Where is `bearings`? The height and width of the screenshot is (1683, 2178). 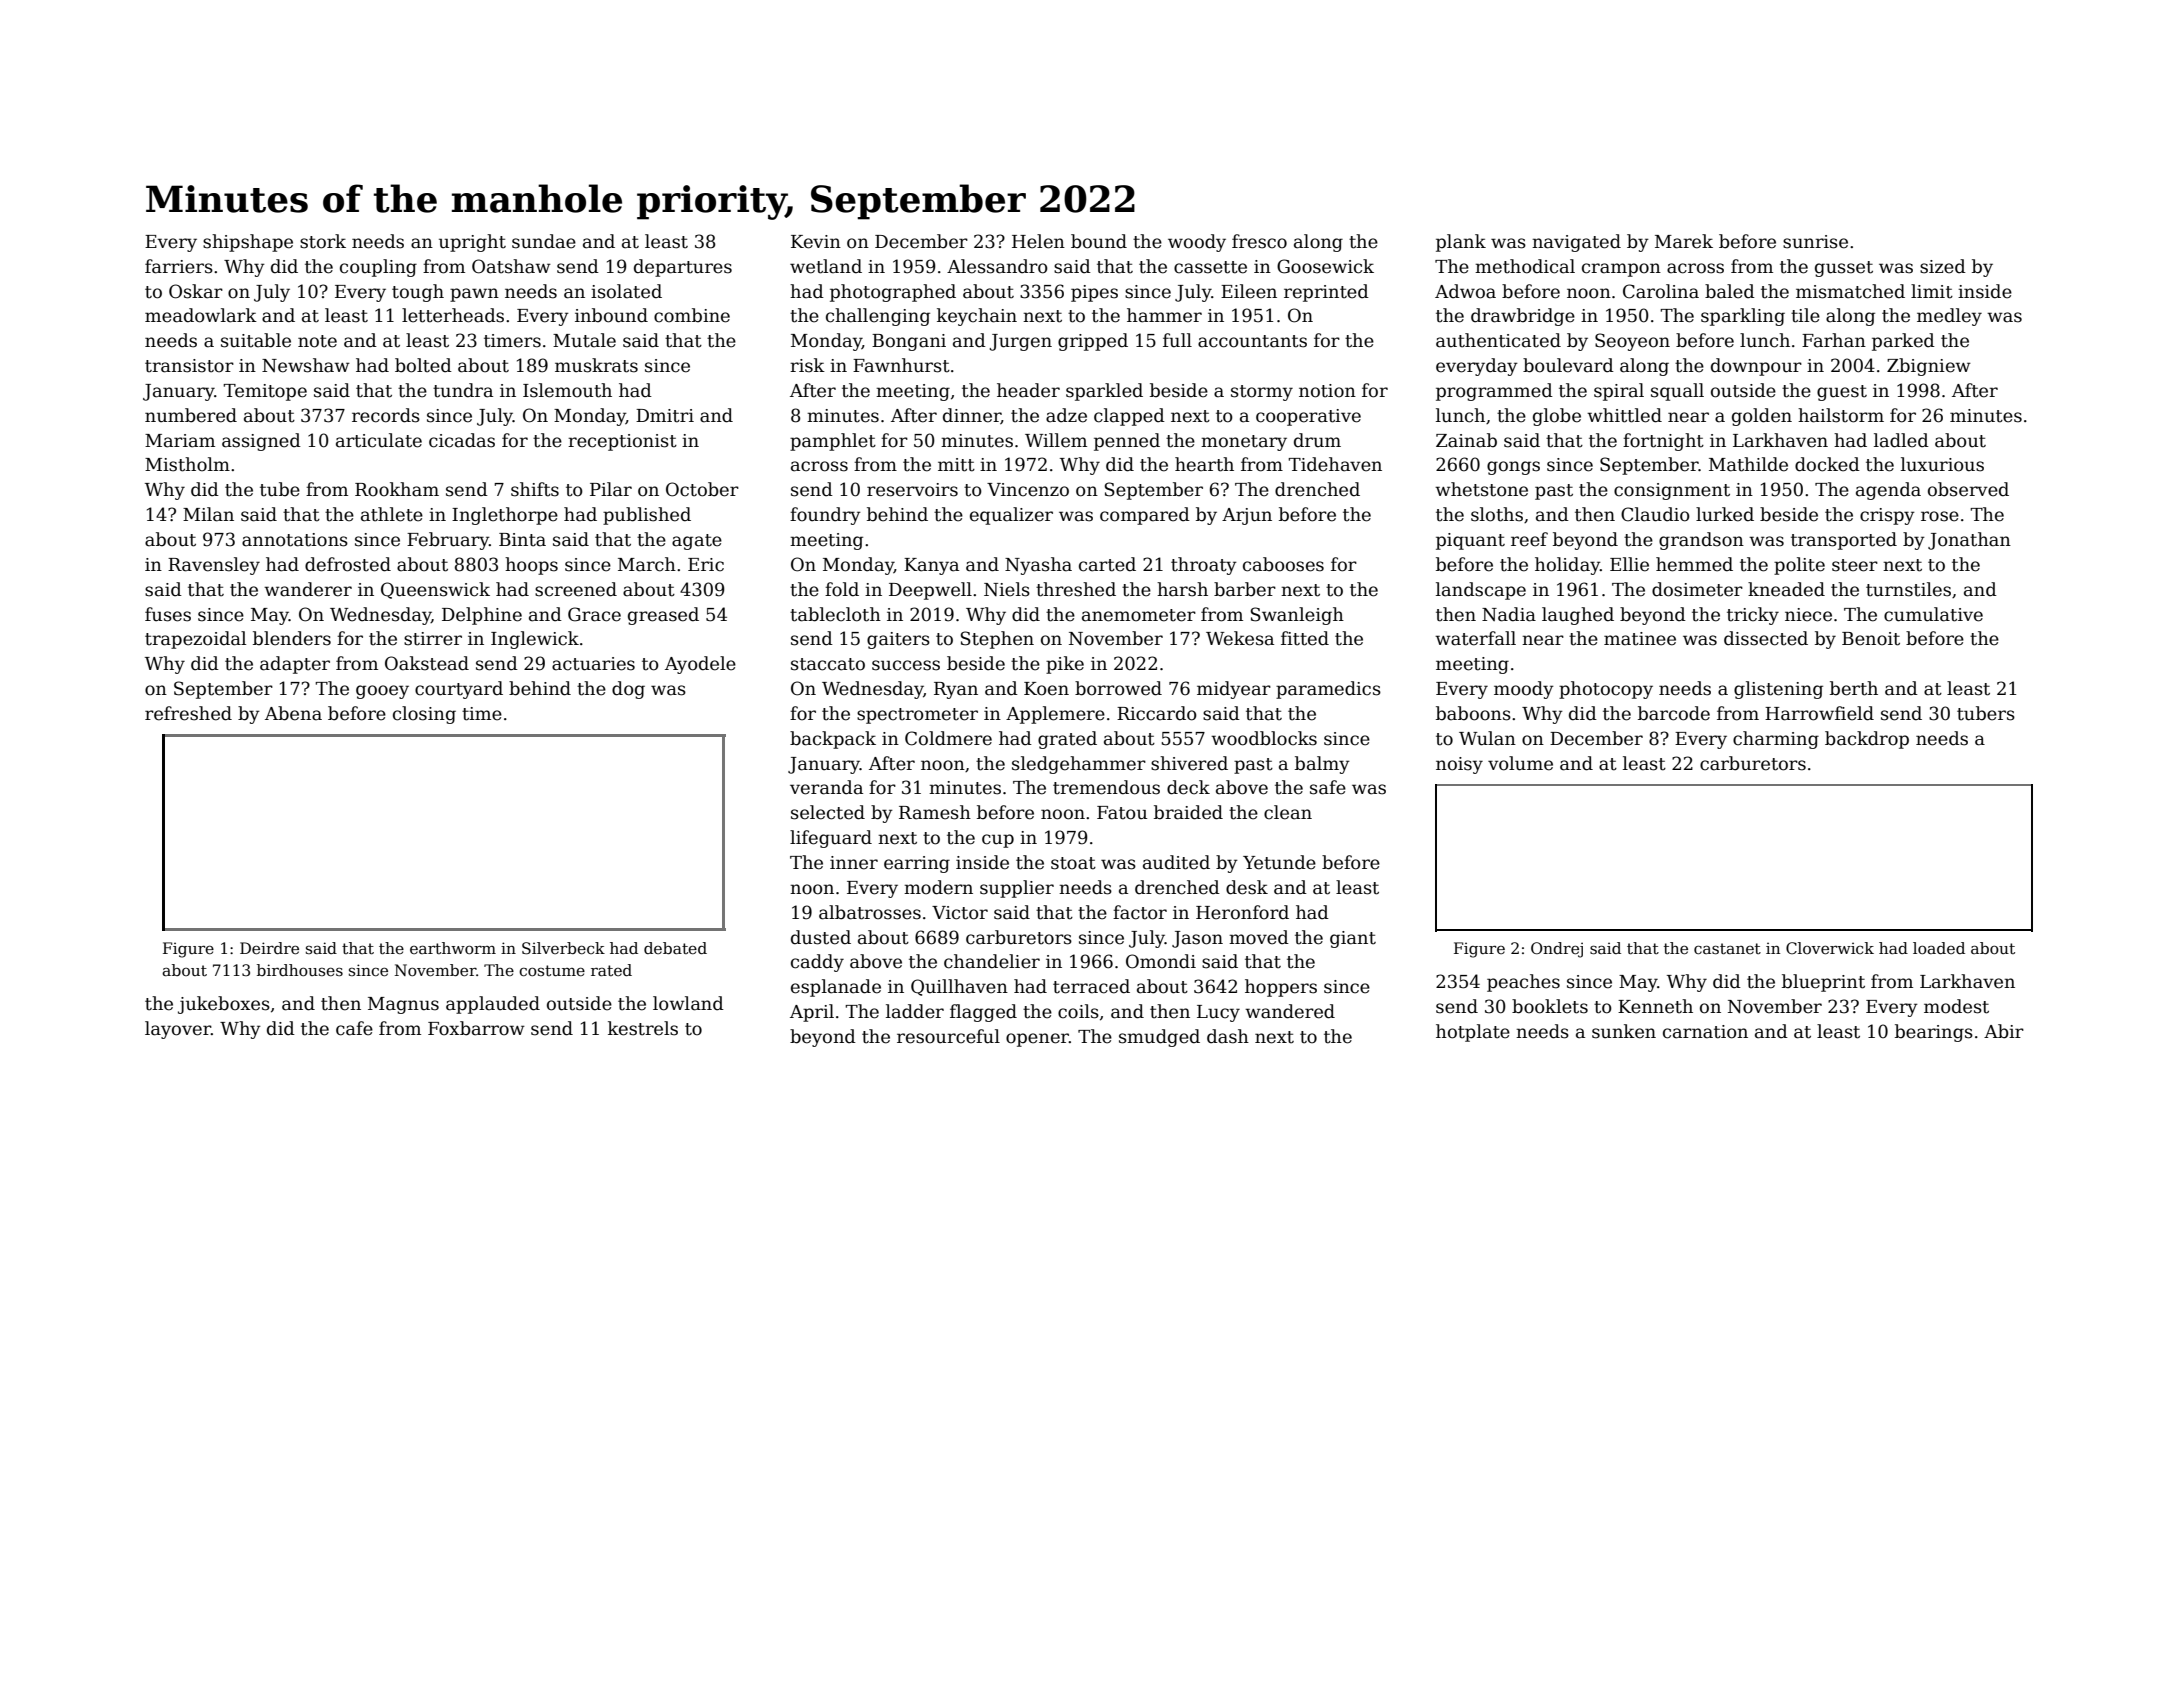 bearings is located at coordinates (1934, 1033).
